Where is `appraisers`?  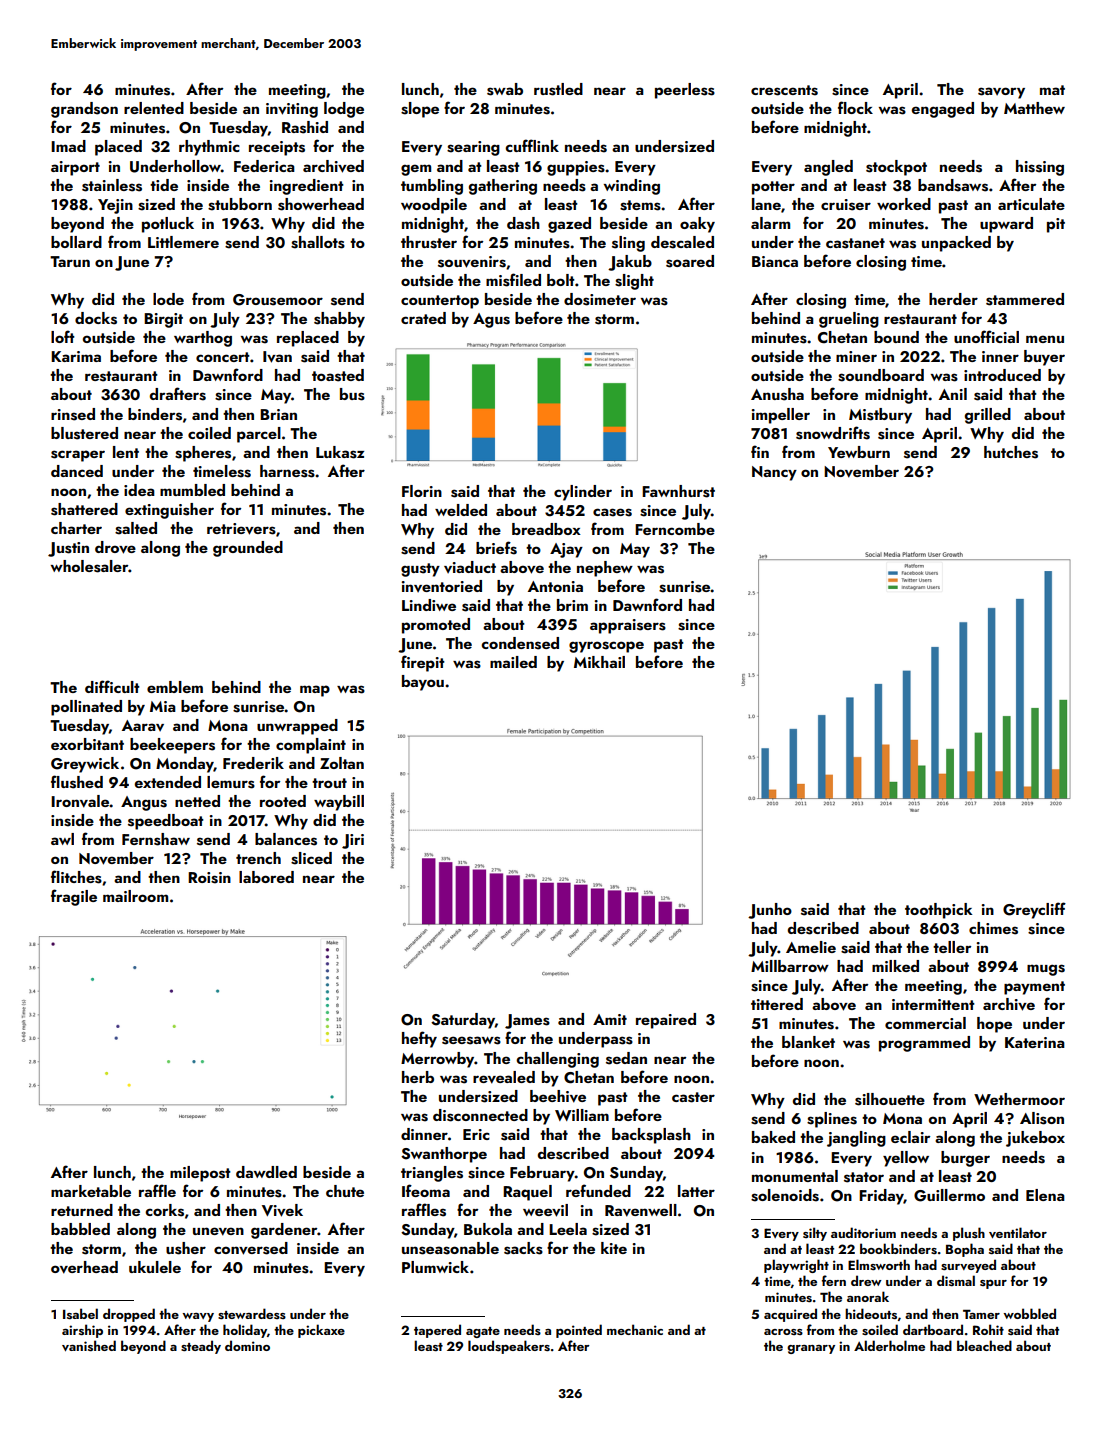
appraisers is located at coordinates (628, 626).
